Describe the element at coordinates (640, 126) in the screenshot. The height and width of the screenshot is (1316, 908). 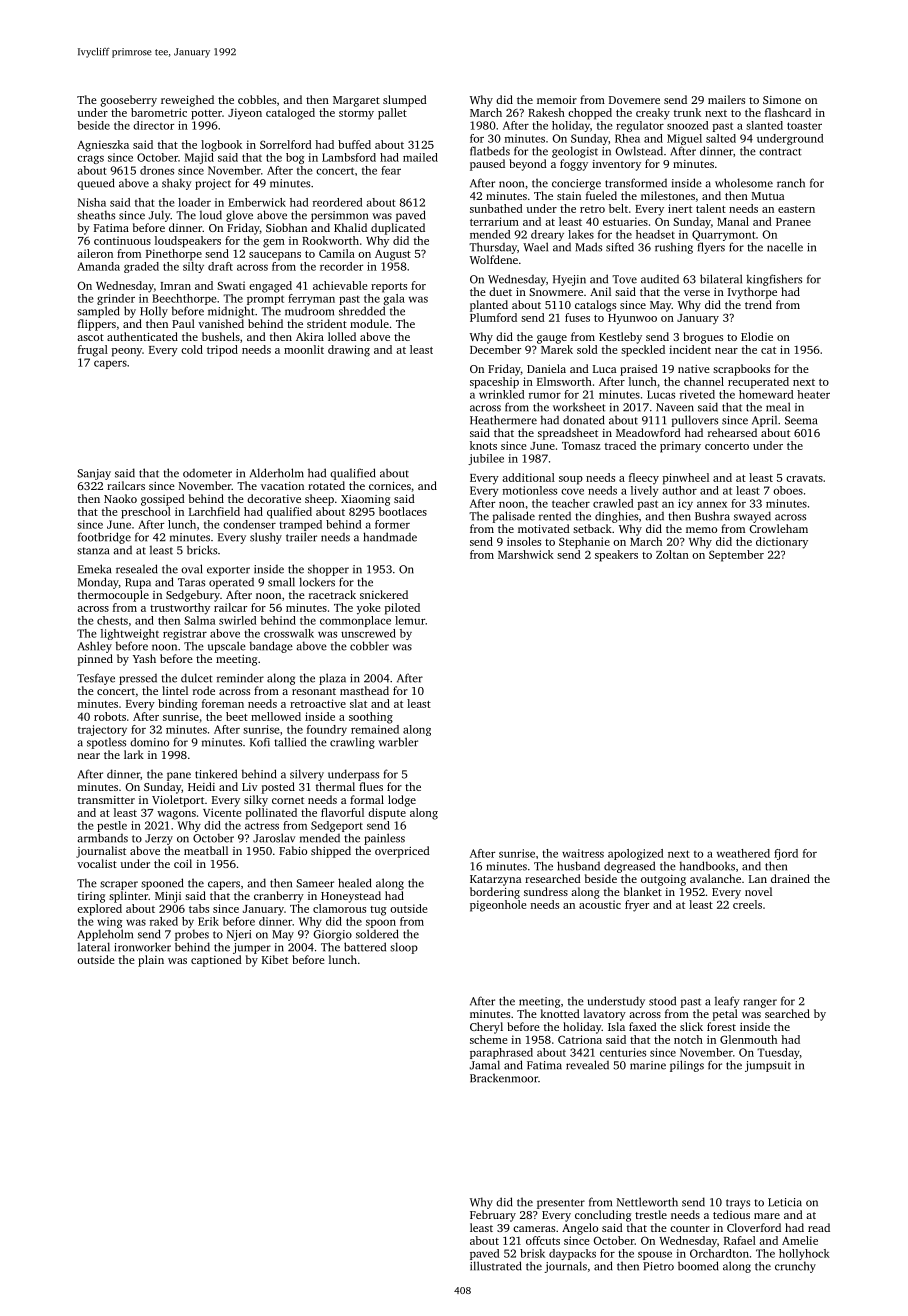
I see `regulator` at that location.
